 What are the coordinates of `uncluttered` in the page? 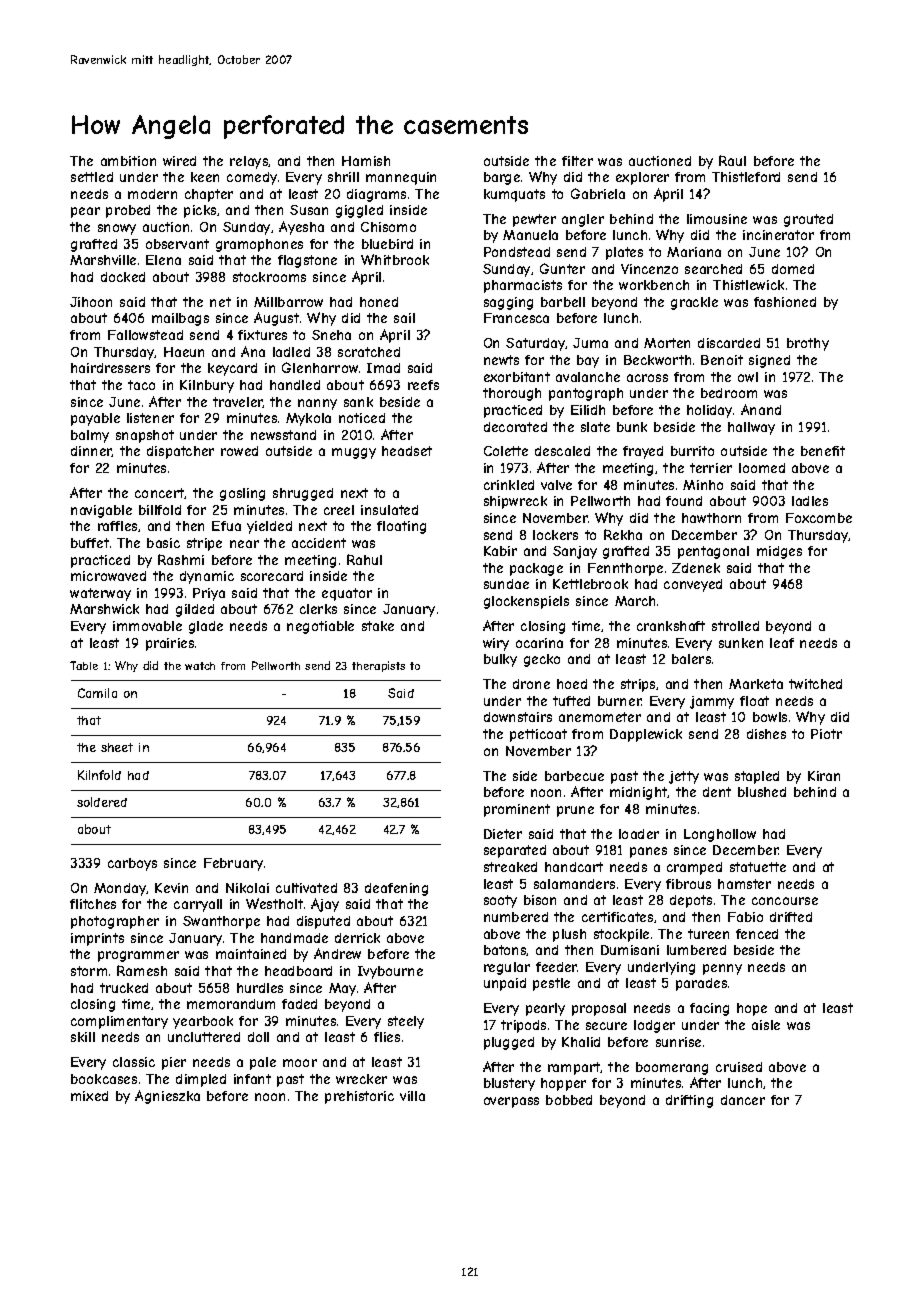 It's located at (204, 1037).
